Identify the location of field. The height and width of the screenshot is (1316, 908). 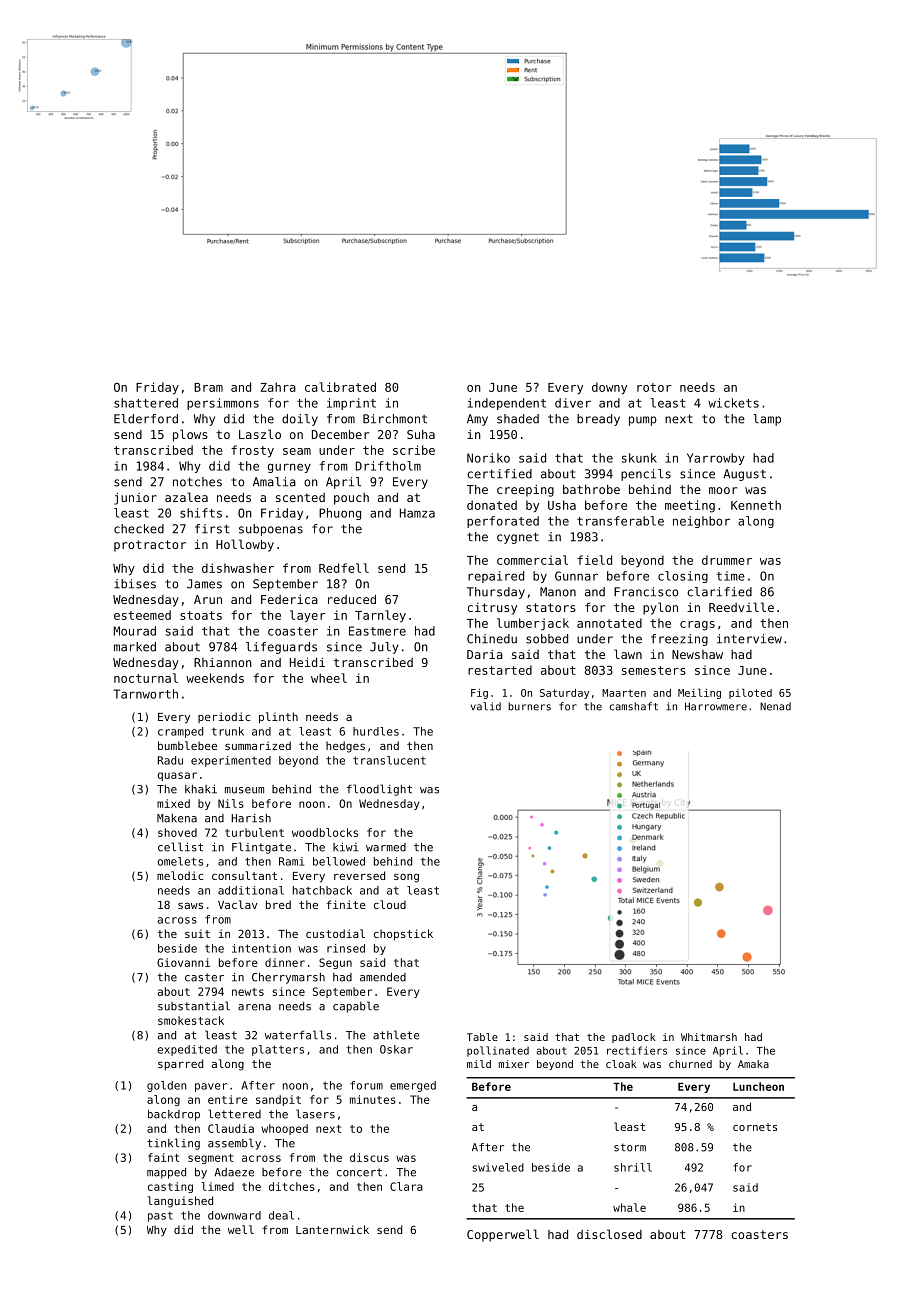
(594, 560).
